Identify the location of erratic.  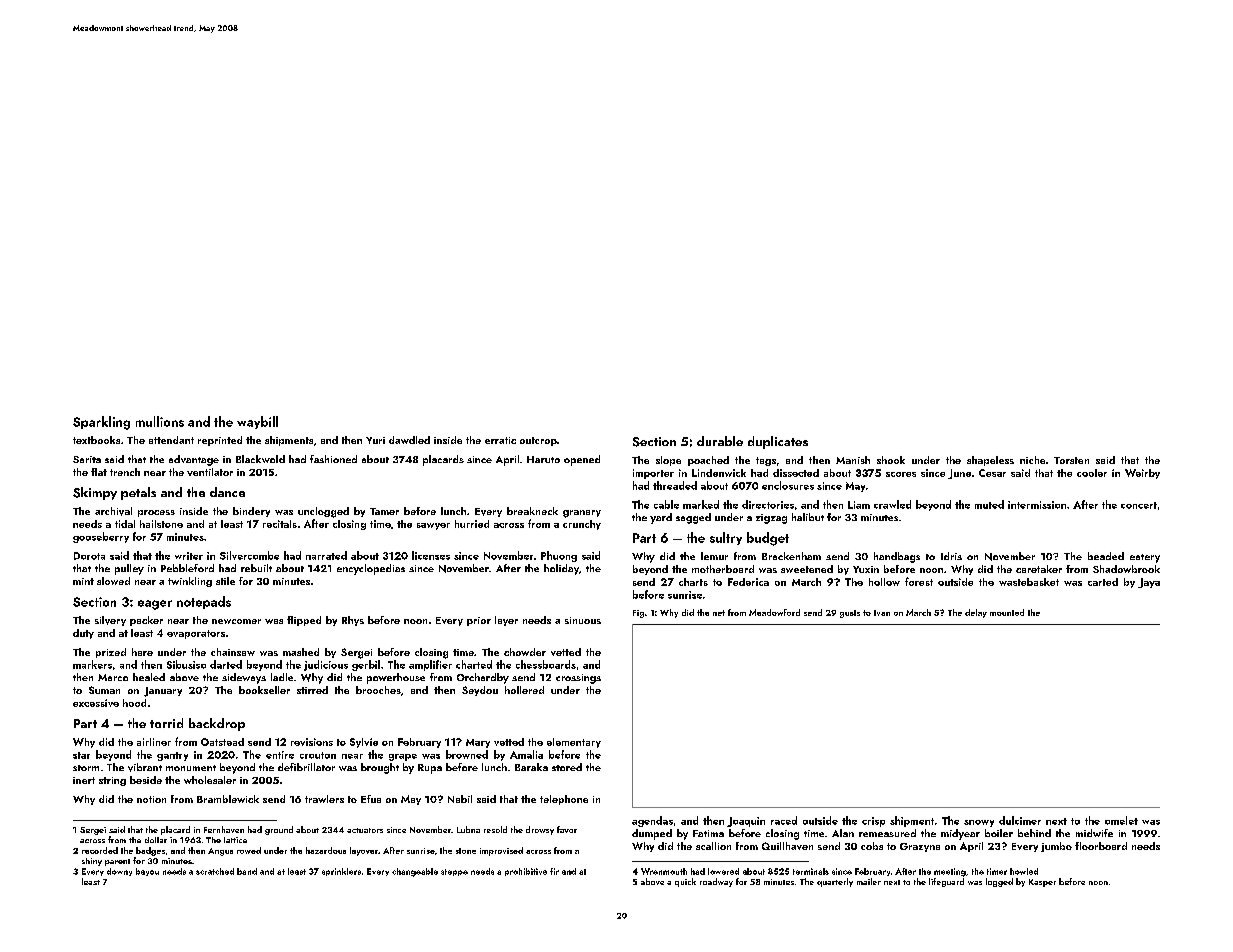
(500, 440).
